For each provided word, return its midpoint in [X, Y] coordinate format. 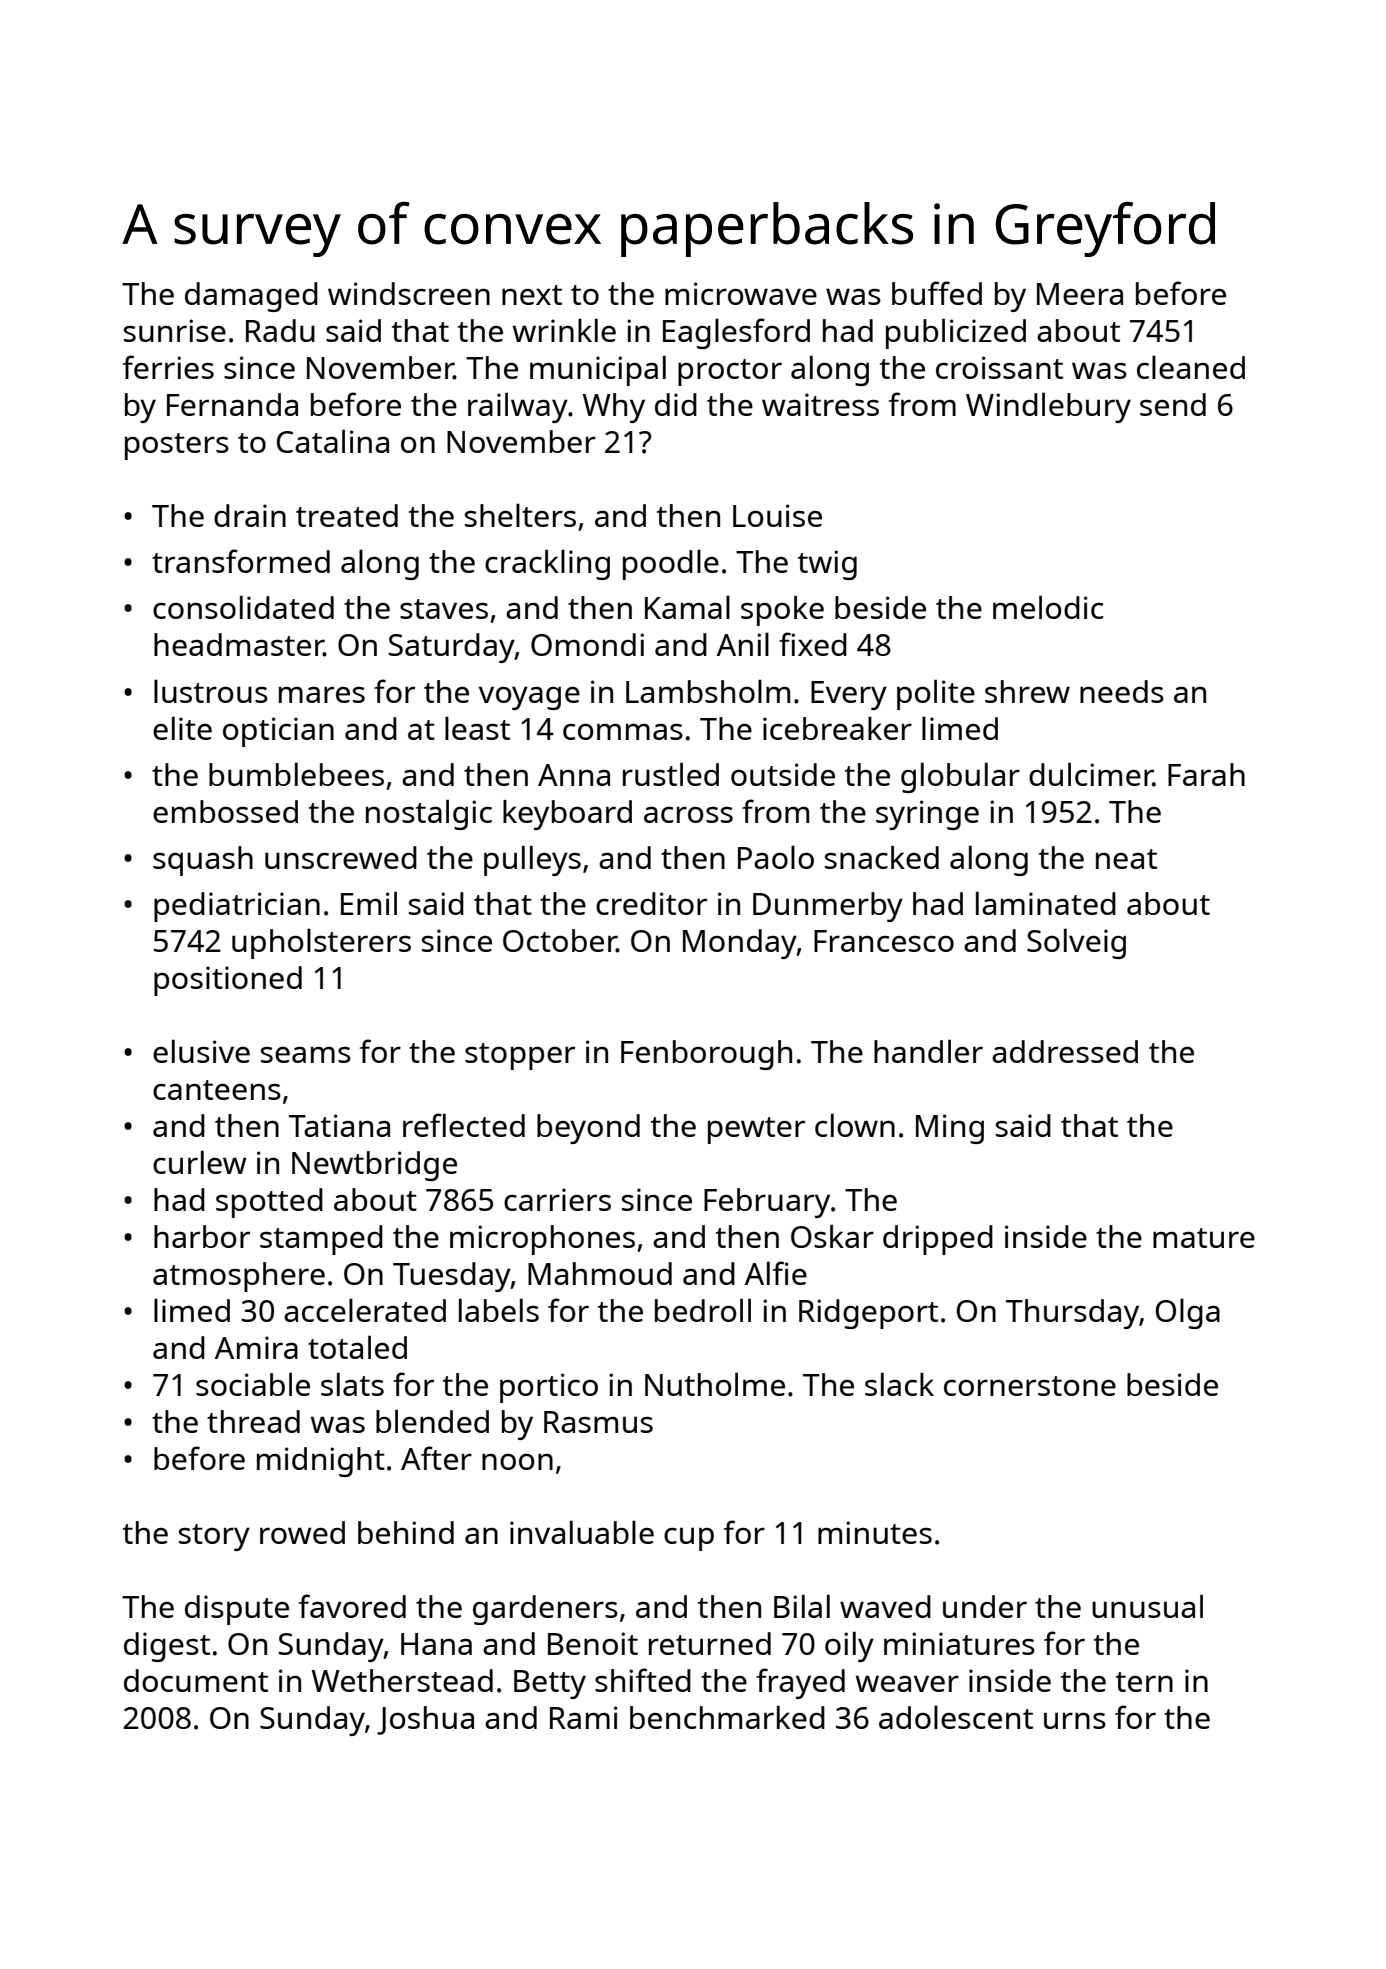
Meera [1080, 294]
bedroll [703, 1310]
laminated [1046, 903]
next [532, 295]
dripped [938, 1240]
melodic [1048, 607]
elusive [201, 1051]
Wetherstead [402, 1680]
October [560, 941]
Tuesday [452, 1277]
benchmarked [727, 1717]
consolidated [243, 607]
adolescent [956, 1717]
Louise [777, 515]
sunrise [175, 330]
